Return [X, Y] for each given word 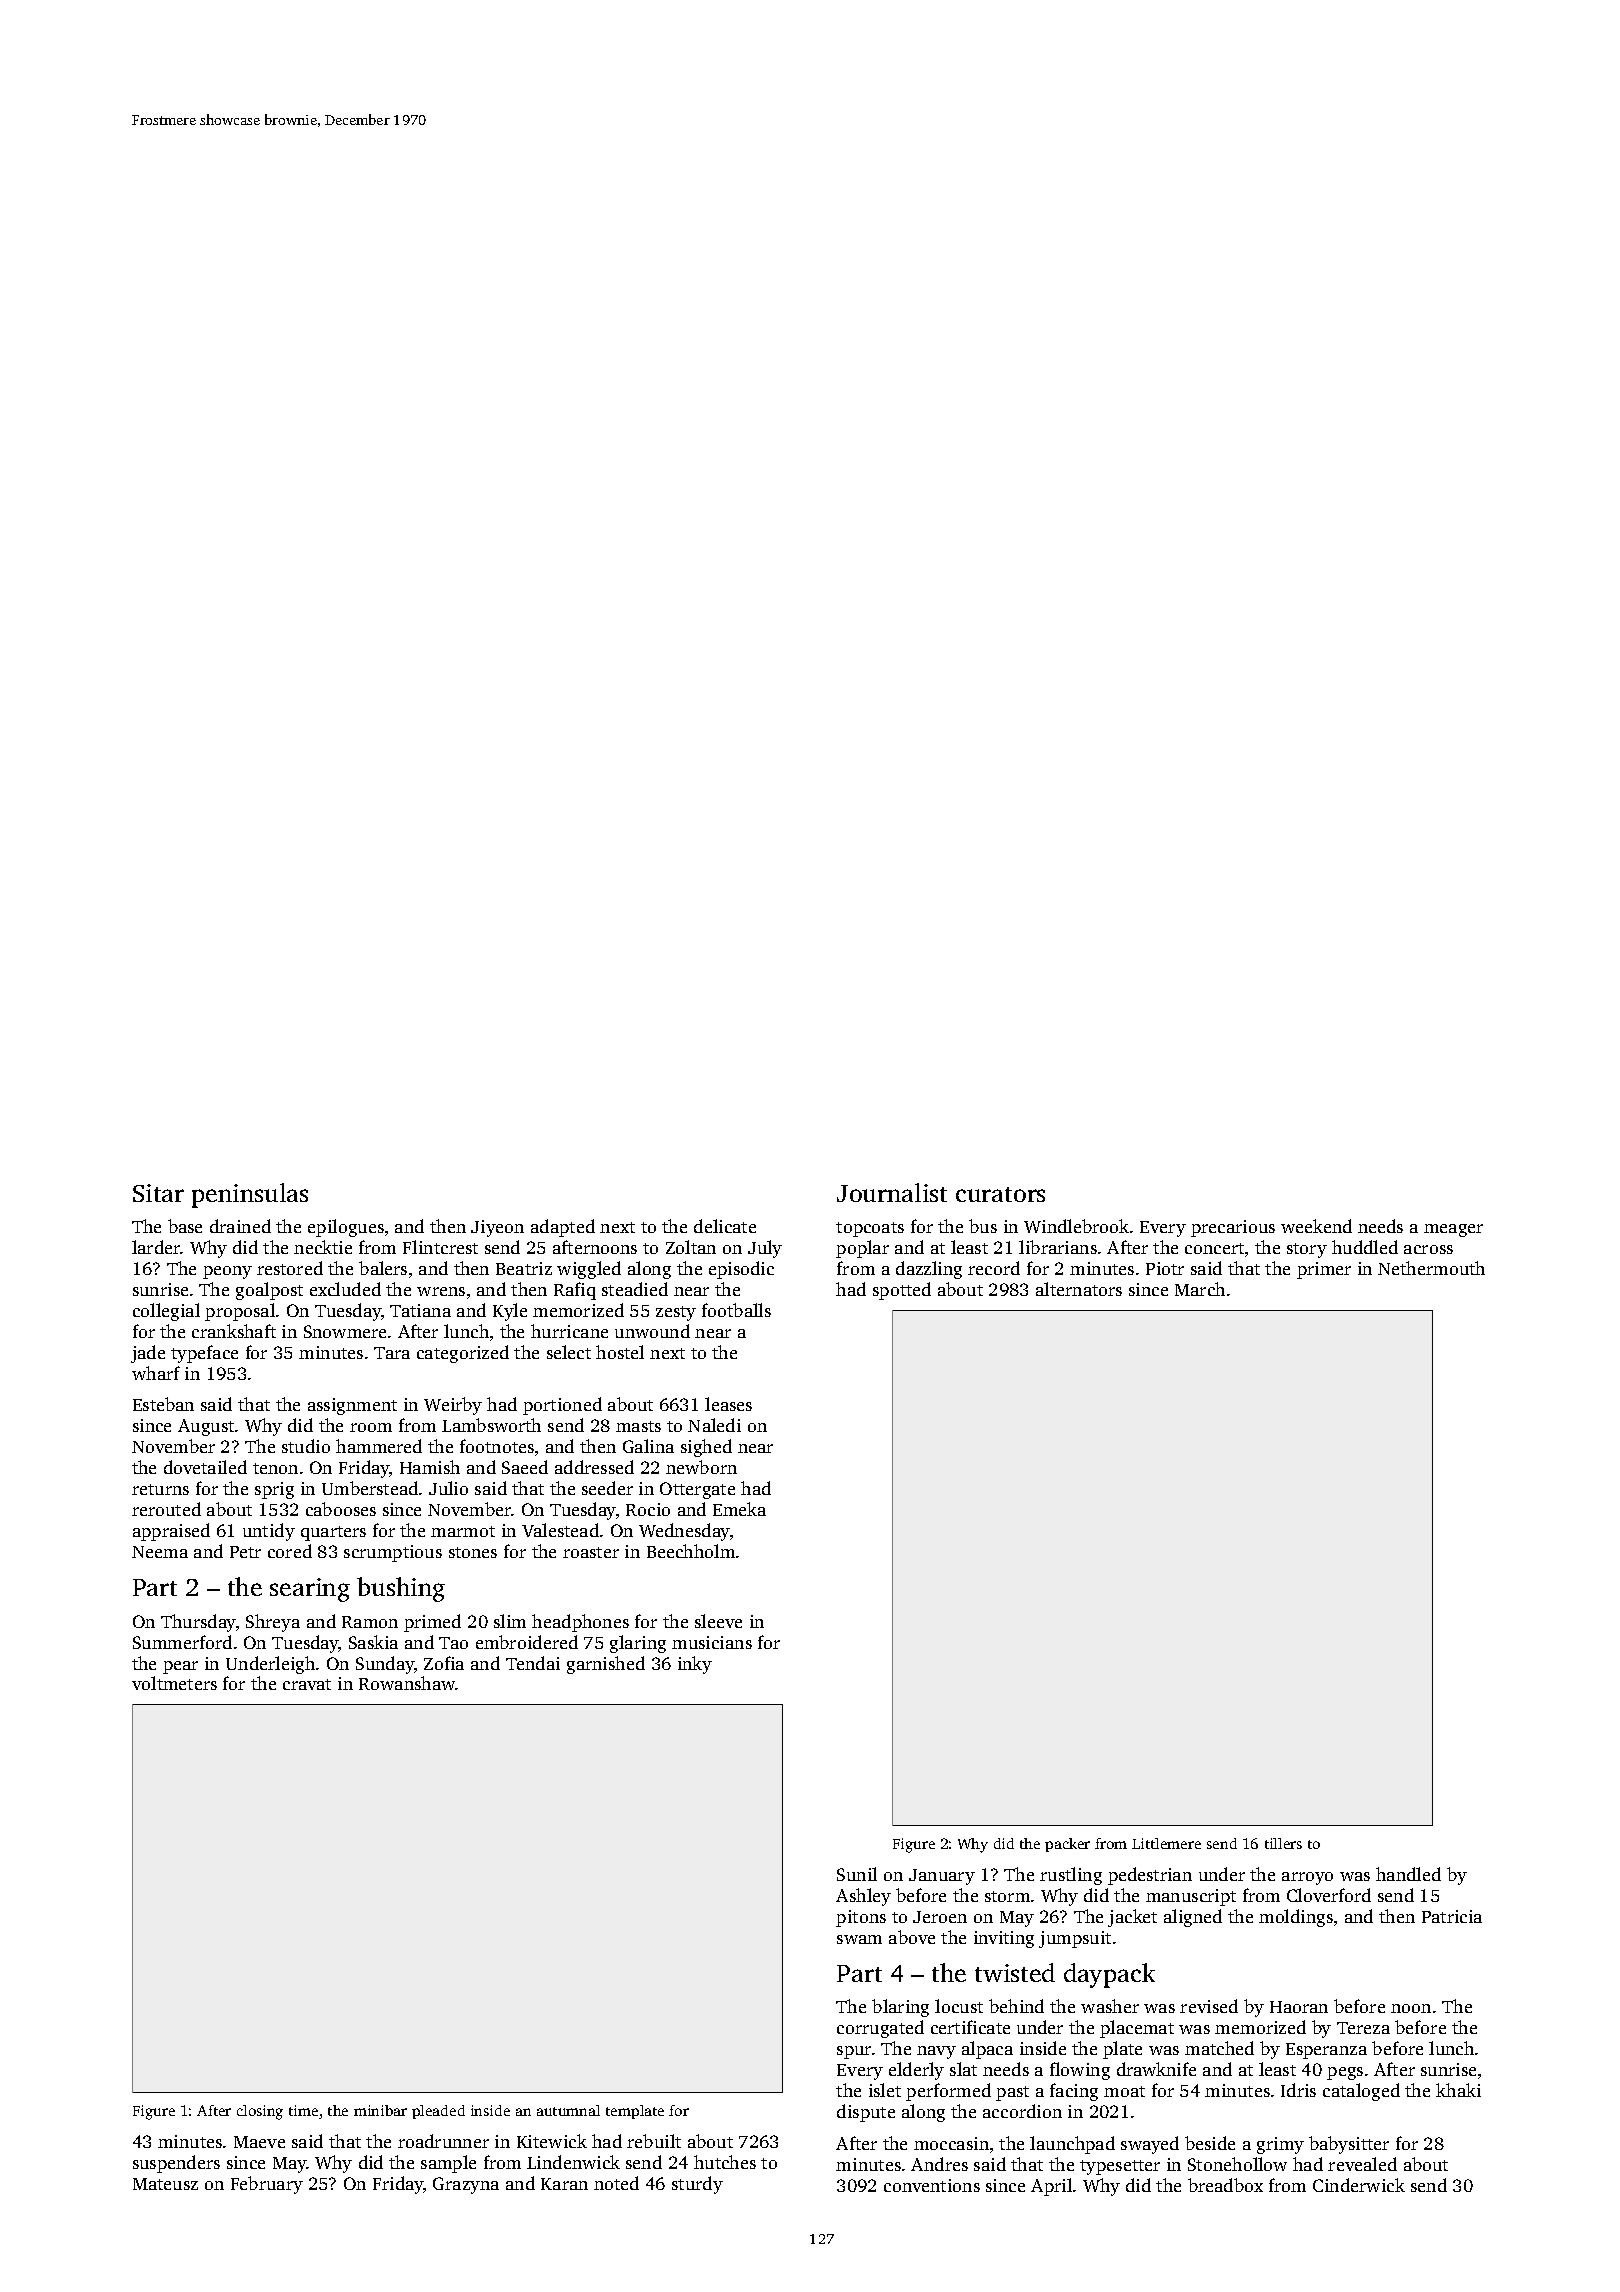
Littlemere [1166, 1843]
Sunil [857, 1874]
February [267, 2185]
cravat [307, 1684]
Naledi [714, 1425]
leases [728, 1404]
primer [1324, 1270]
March [1200, 1289]
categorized [463, 1354]
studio [306, 1446]
